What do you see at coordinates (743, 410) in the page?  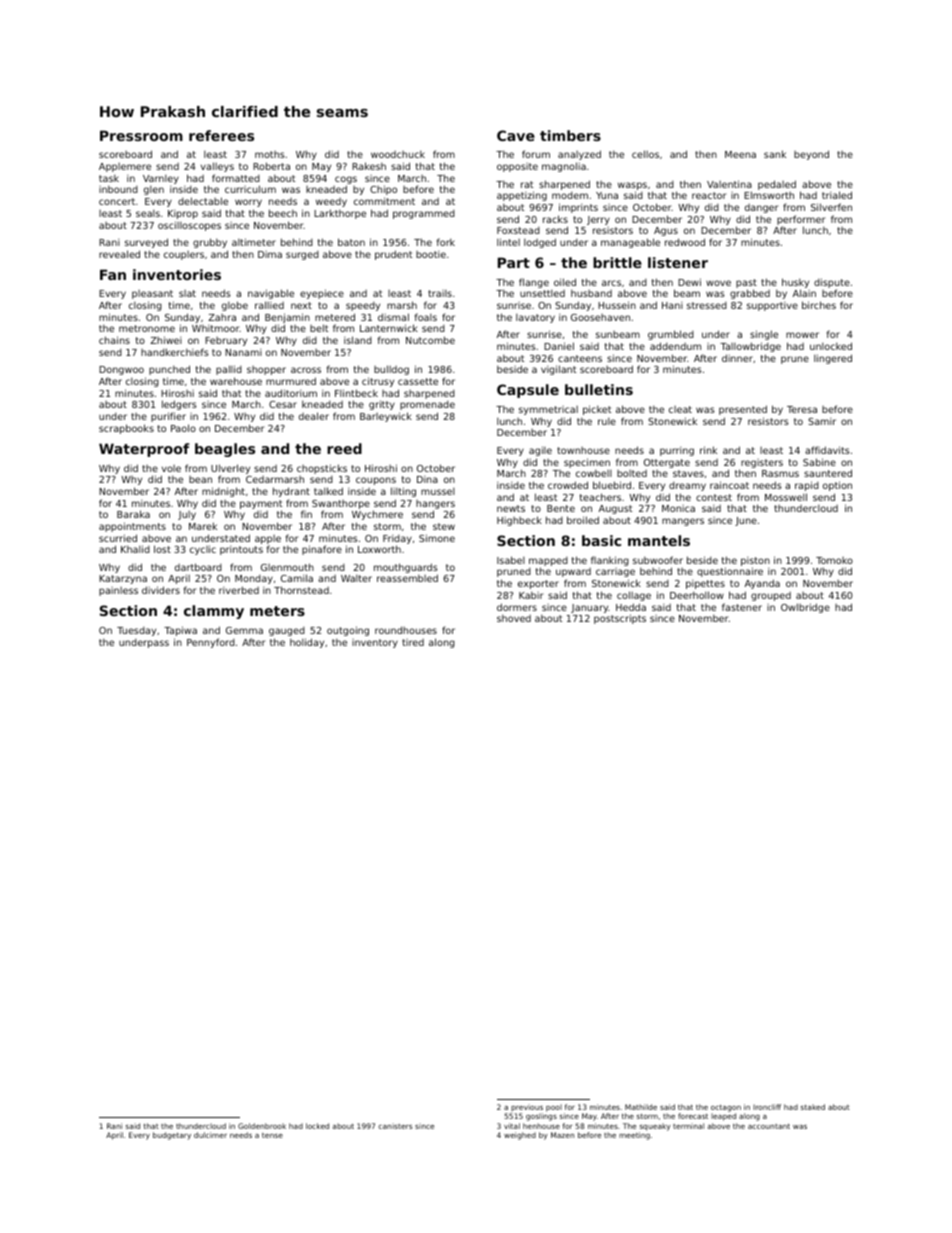 I see `presented` at bounding box center [743, 410].
